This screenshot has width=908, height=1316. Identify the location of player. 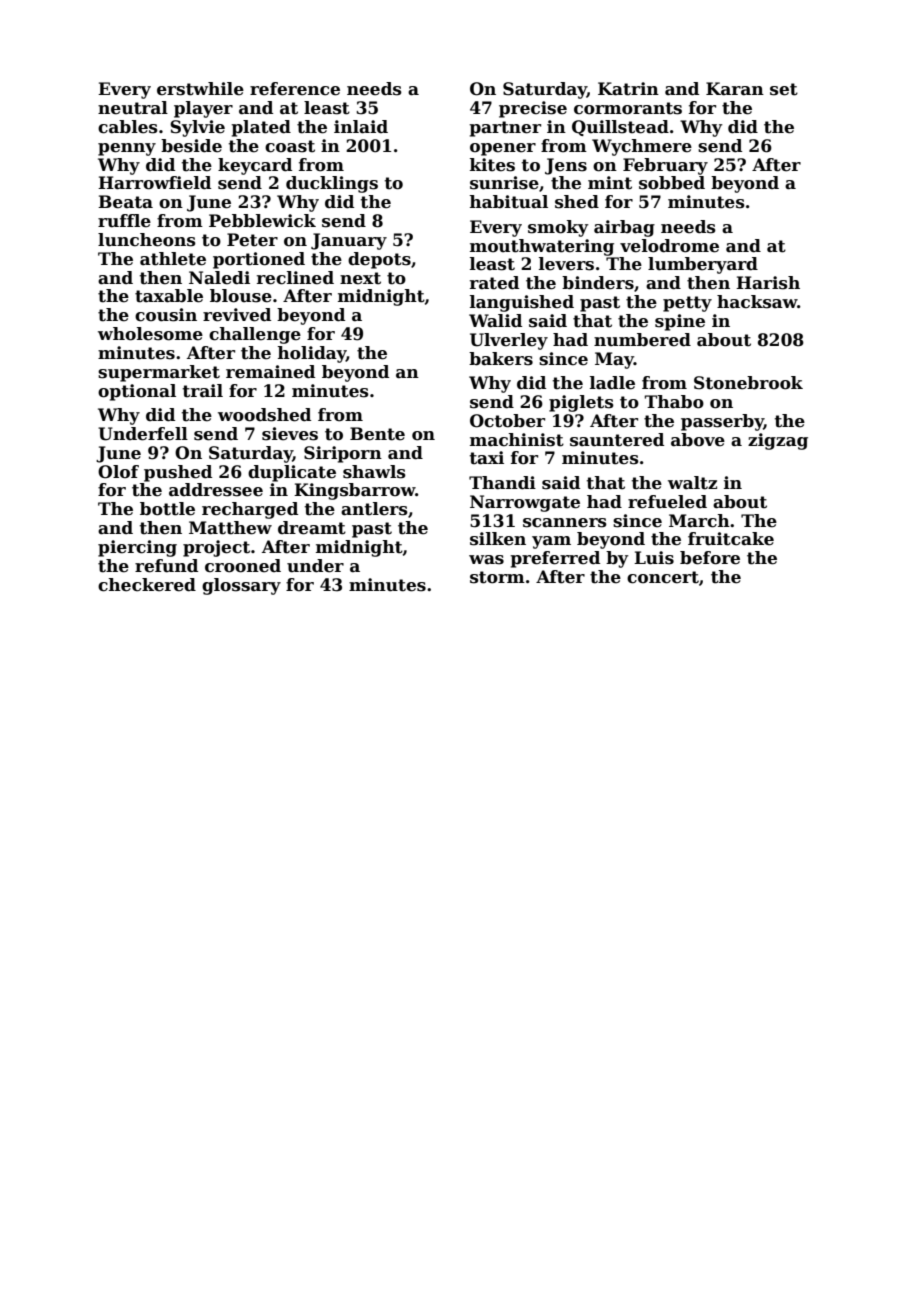
(203, 109).
